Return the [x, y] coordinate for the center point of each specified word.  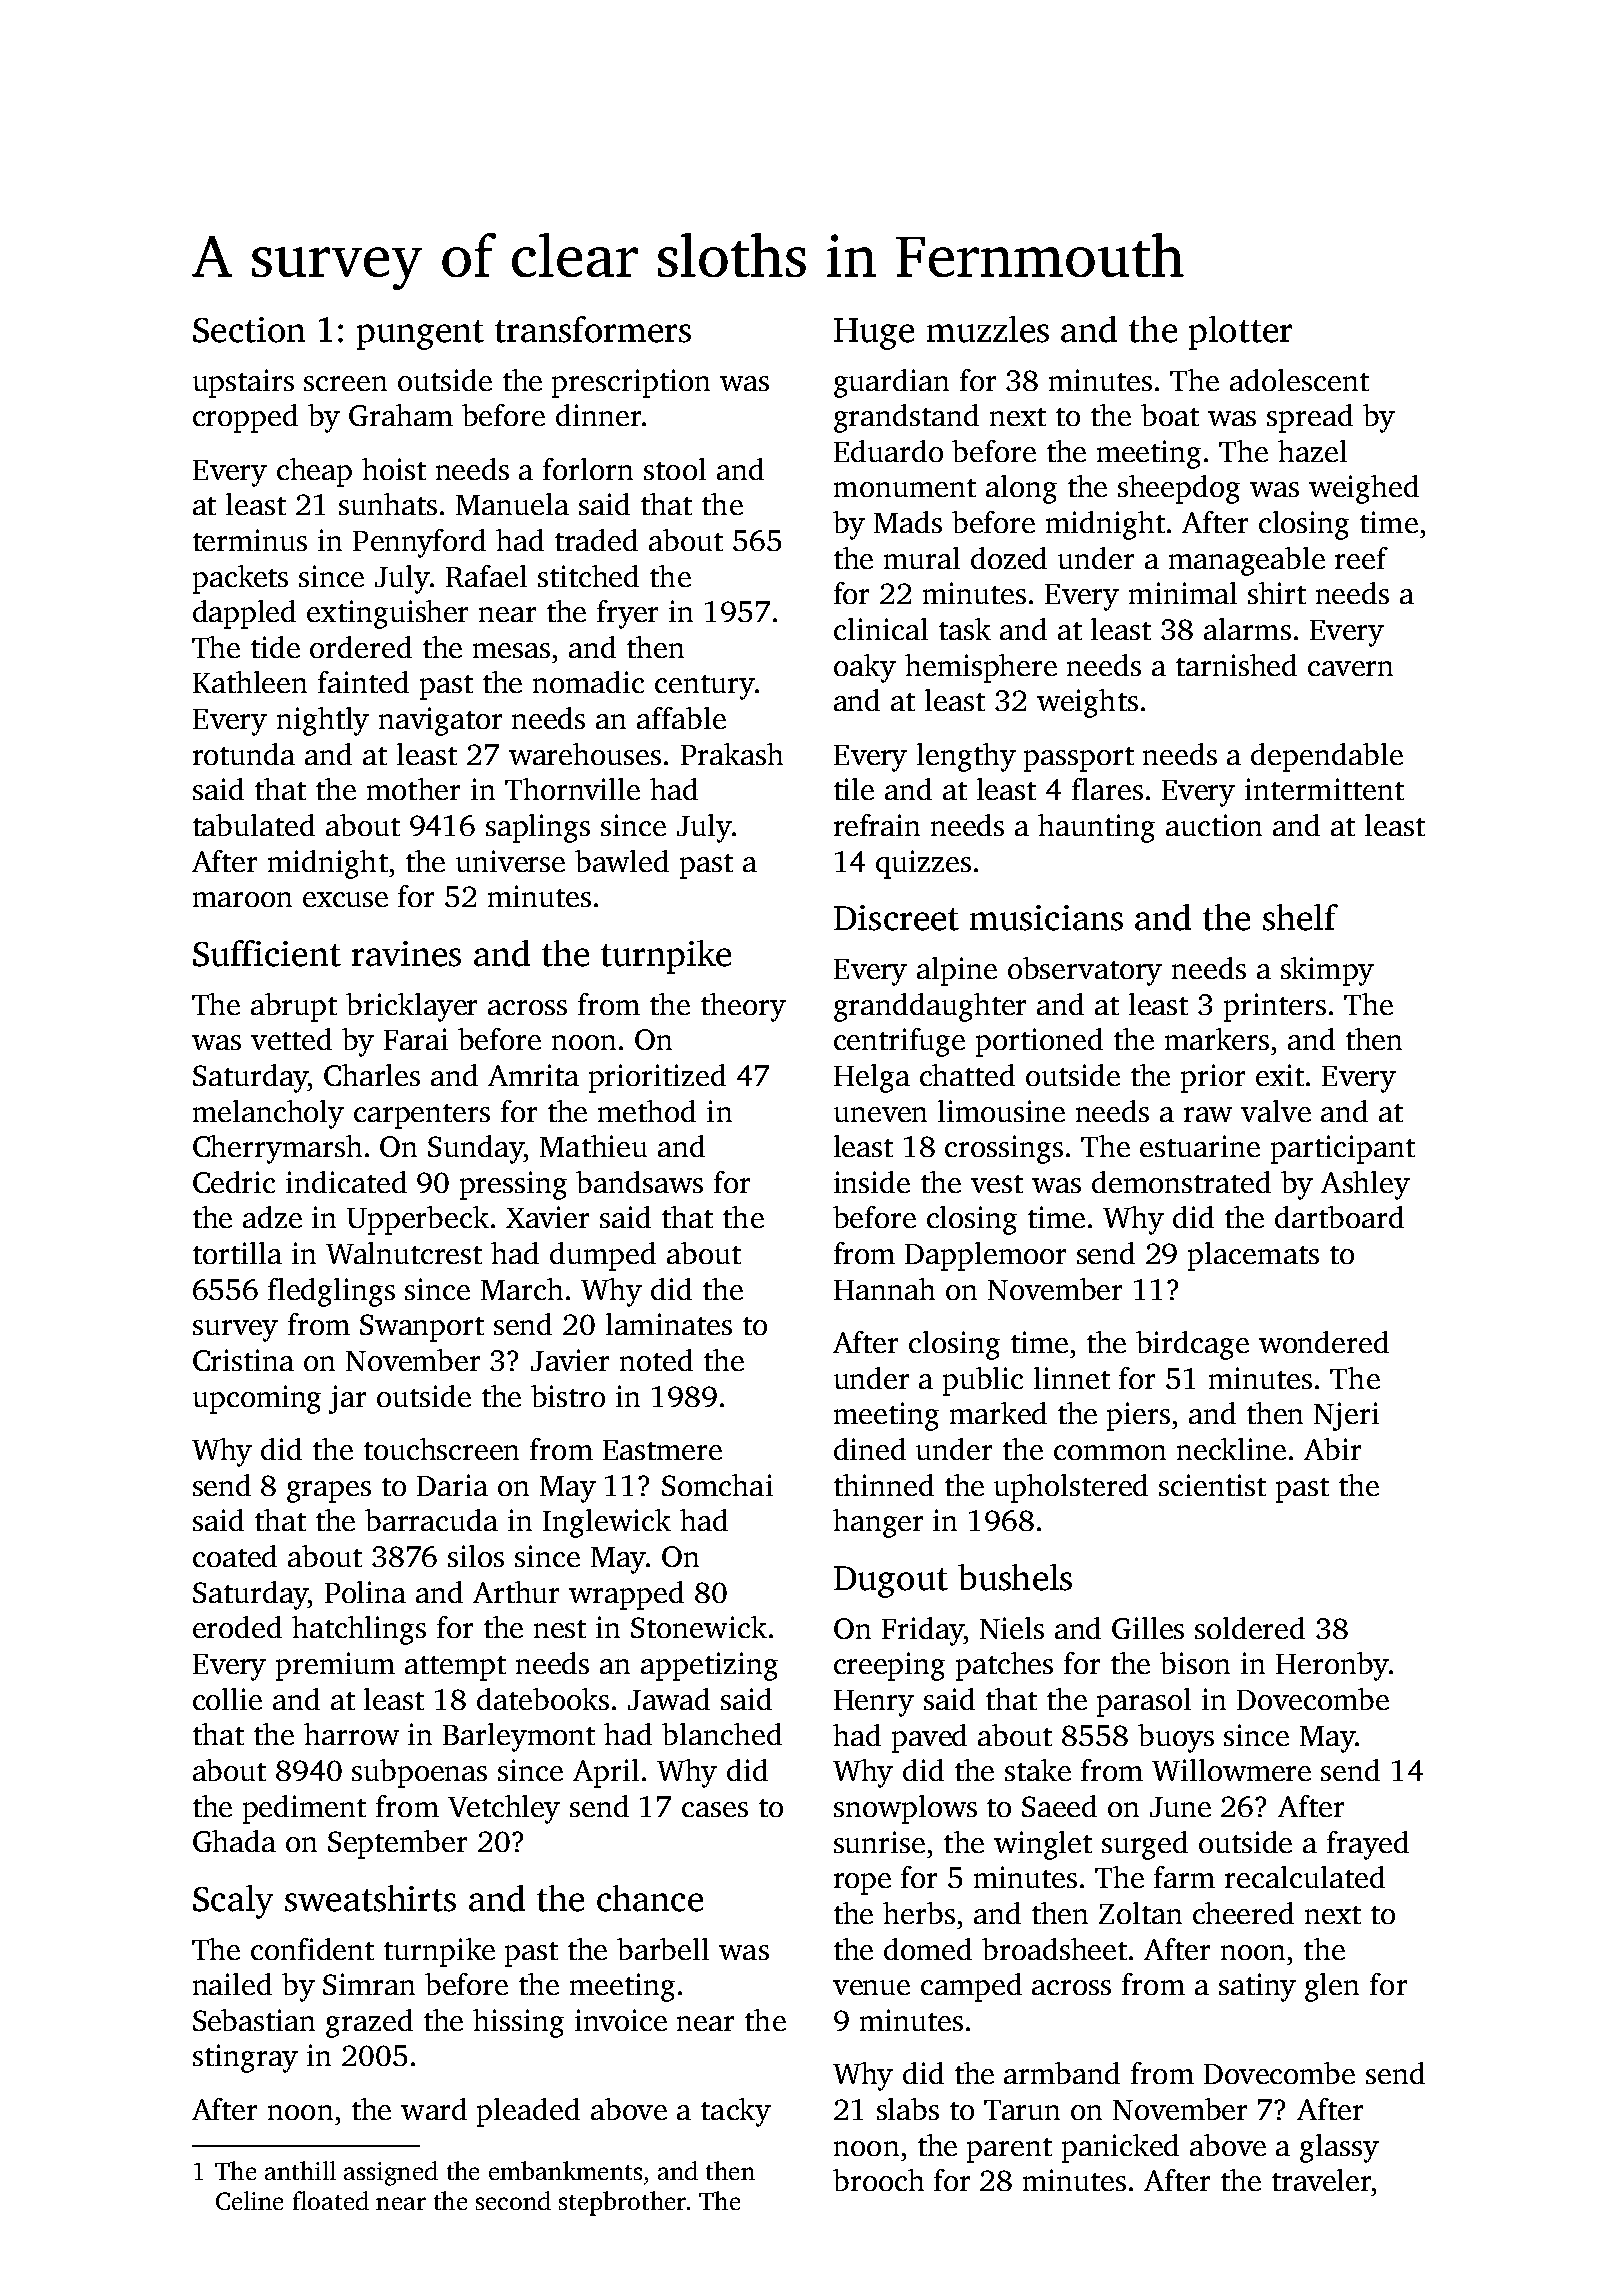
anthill [300, 2170]
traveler [1321, 2180]
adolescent [1299, 380]
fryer [627, 614]
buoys [1176, 1738]
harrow [351, 1734]
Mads [908, 522]
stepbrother [622, 2203]
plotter [1240, 333]
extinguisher [387, 614]
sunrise [879, 1842]
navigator [440, 721]
